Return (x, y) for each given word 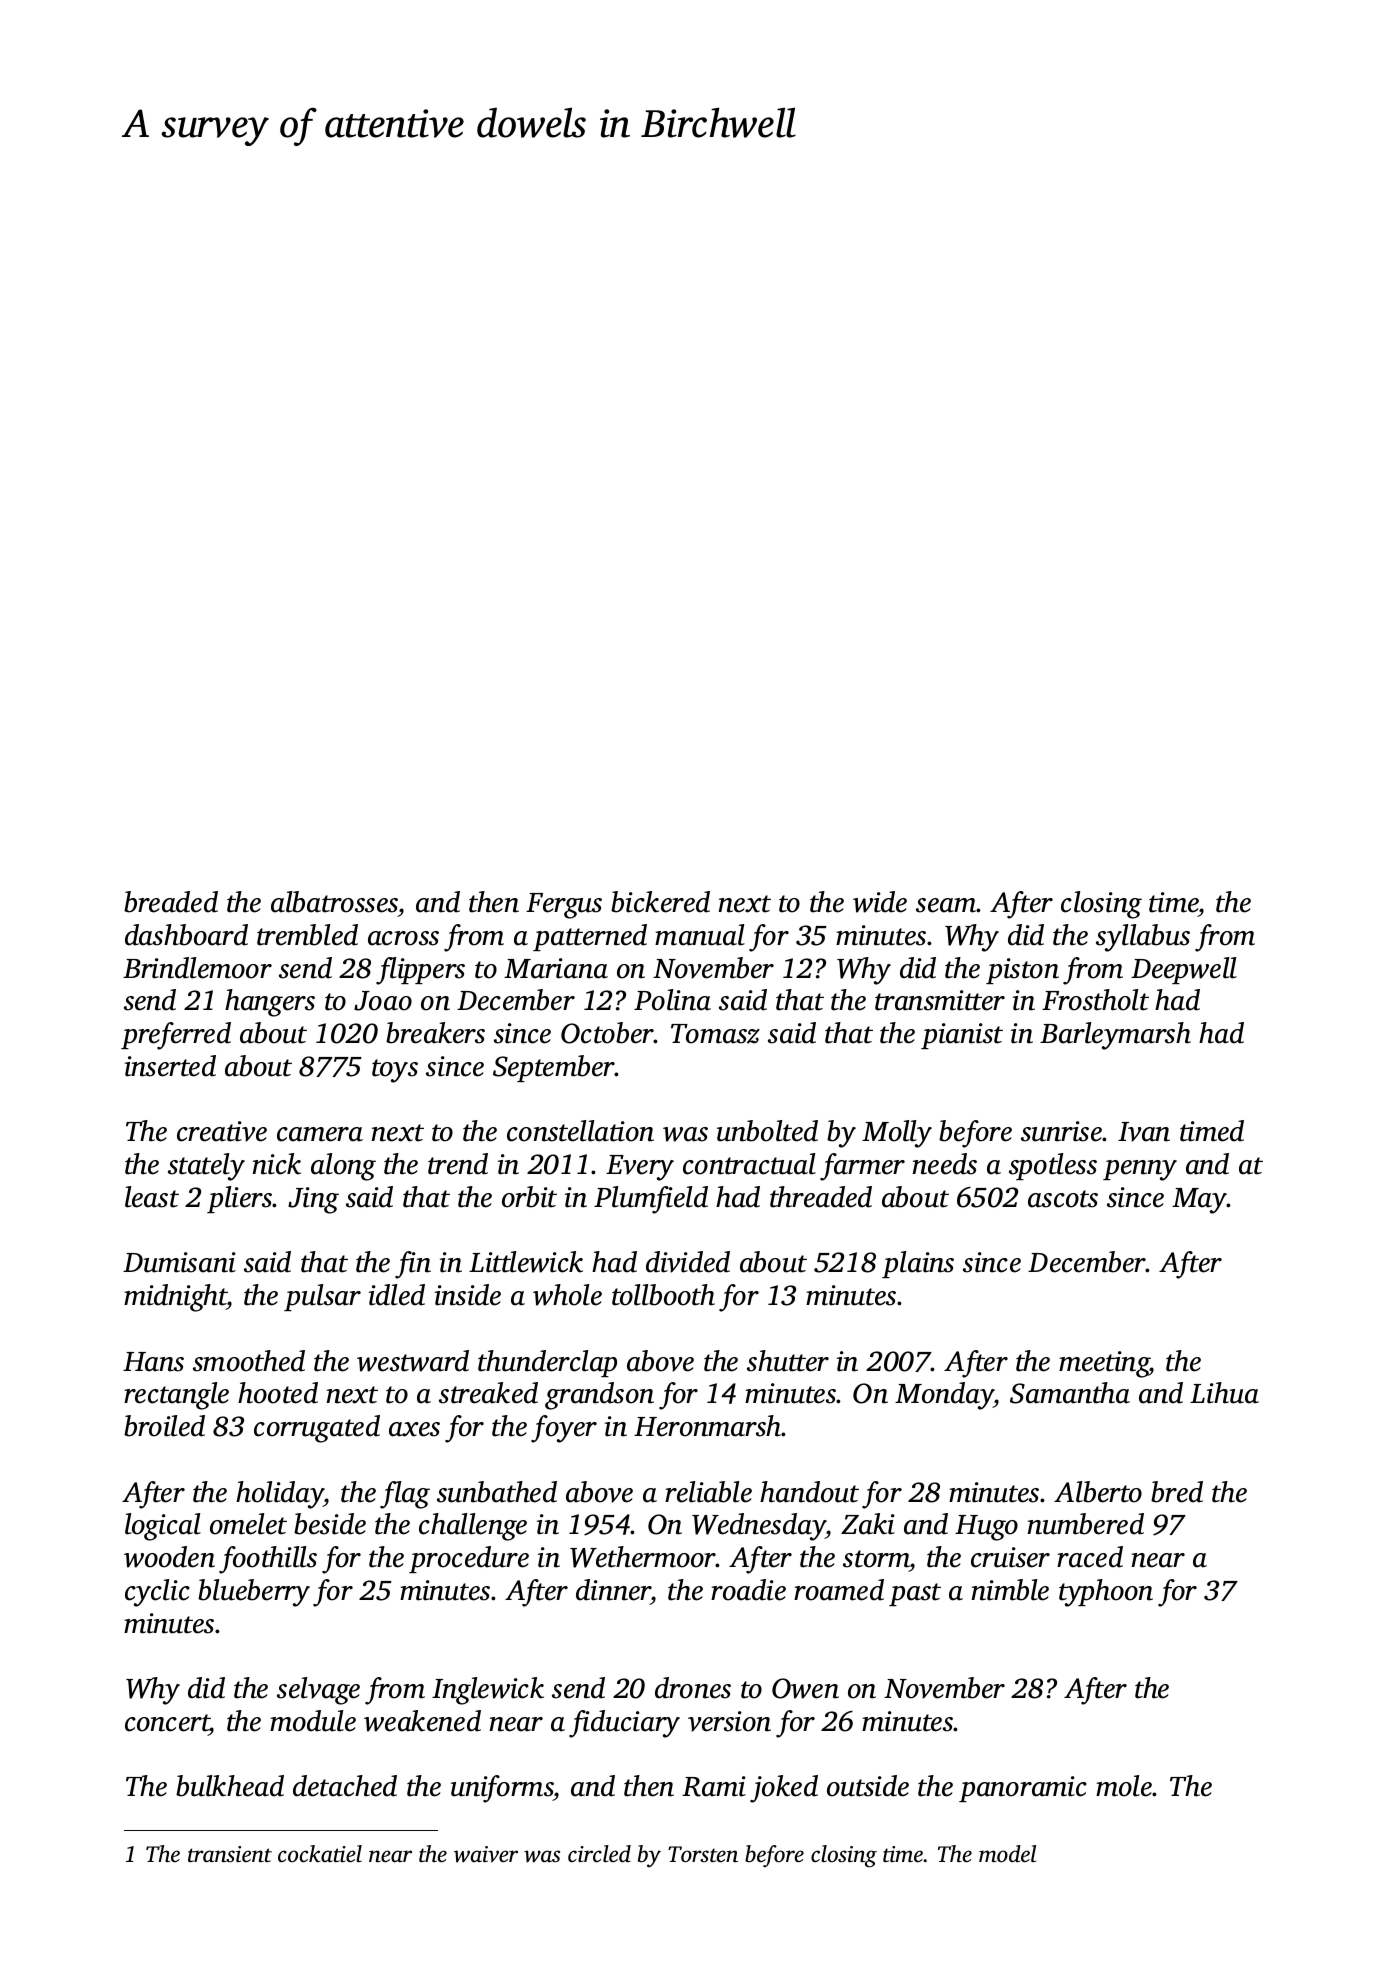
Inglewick (488, 1691)
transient (230, 1854)
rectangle (176, 1396)
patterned (590, 937)
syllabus (1143, 938)
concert (167, 1723)
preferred (176, 1036)
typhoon (1106, 1593)
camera (320, 1134)
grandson (599, 1396)
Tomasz (715, 1034)
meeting (1104, 1364)
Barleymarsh (1115, 1036)
